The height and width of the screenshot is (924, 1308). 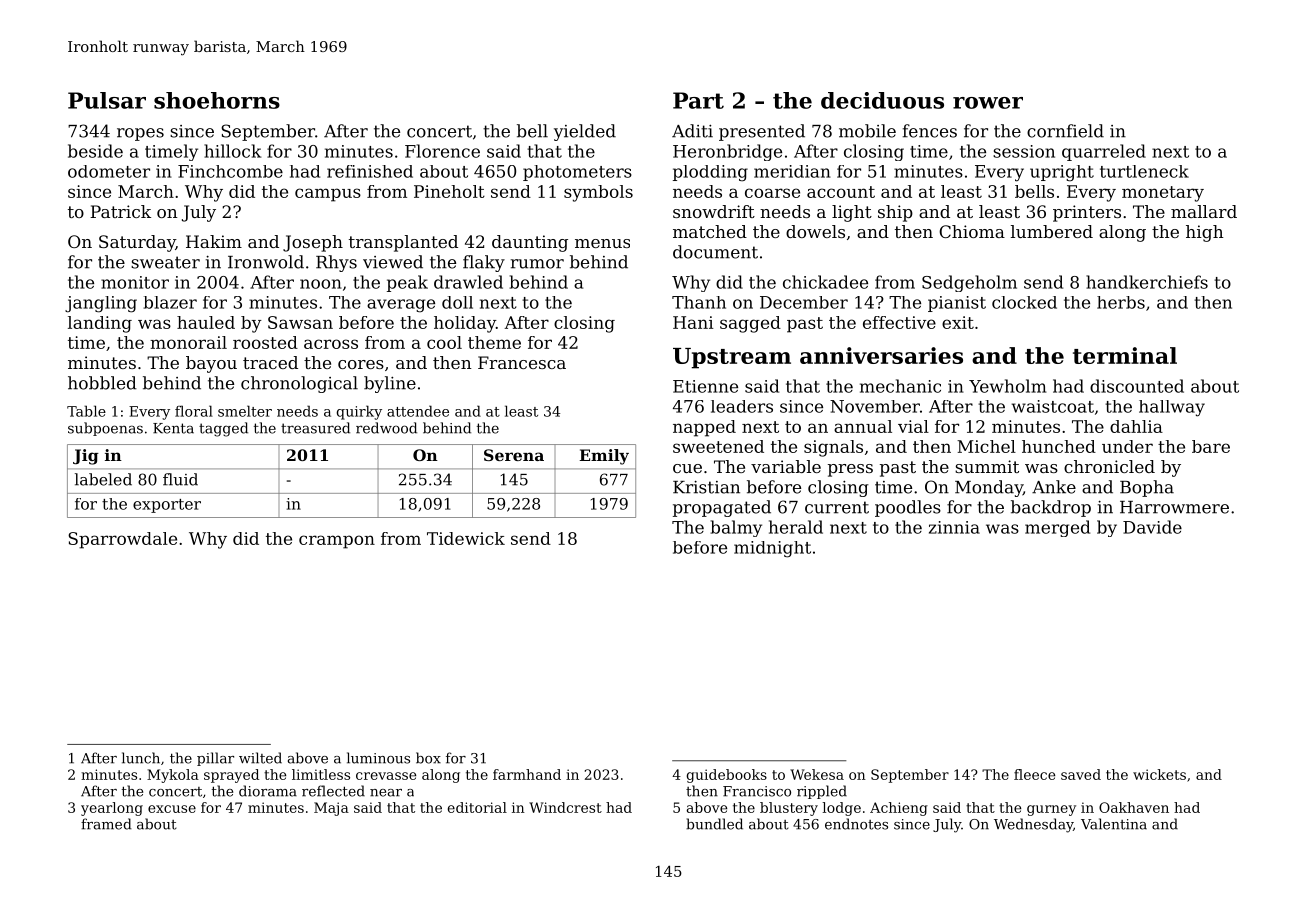 I want to click on Maja, so click(x=331, y=809).
